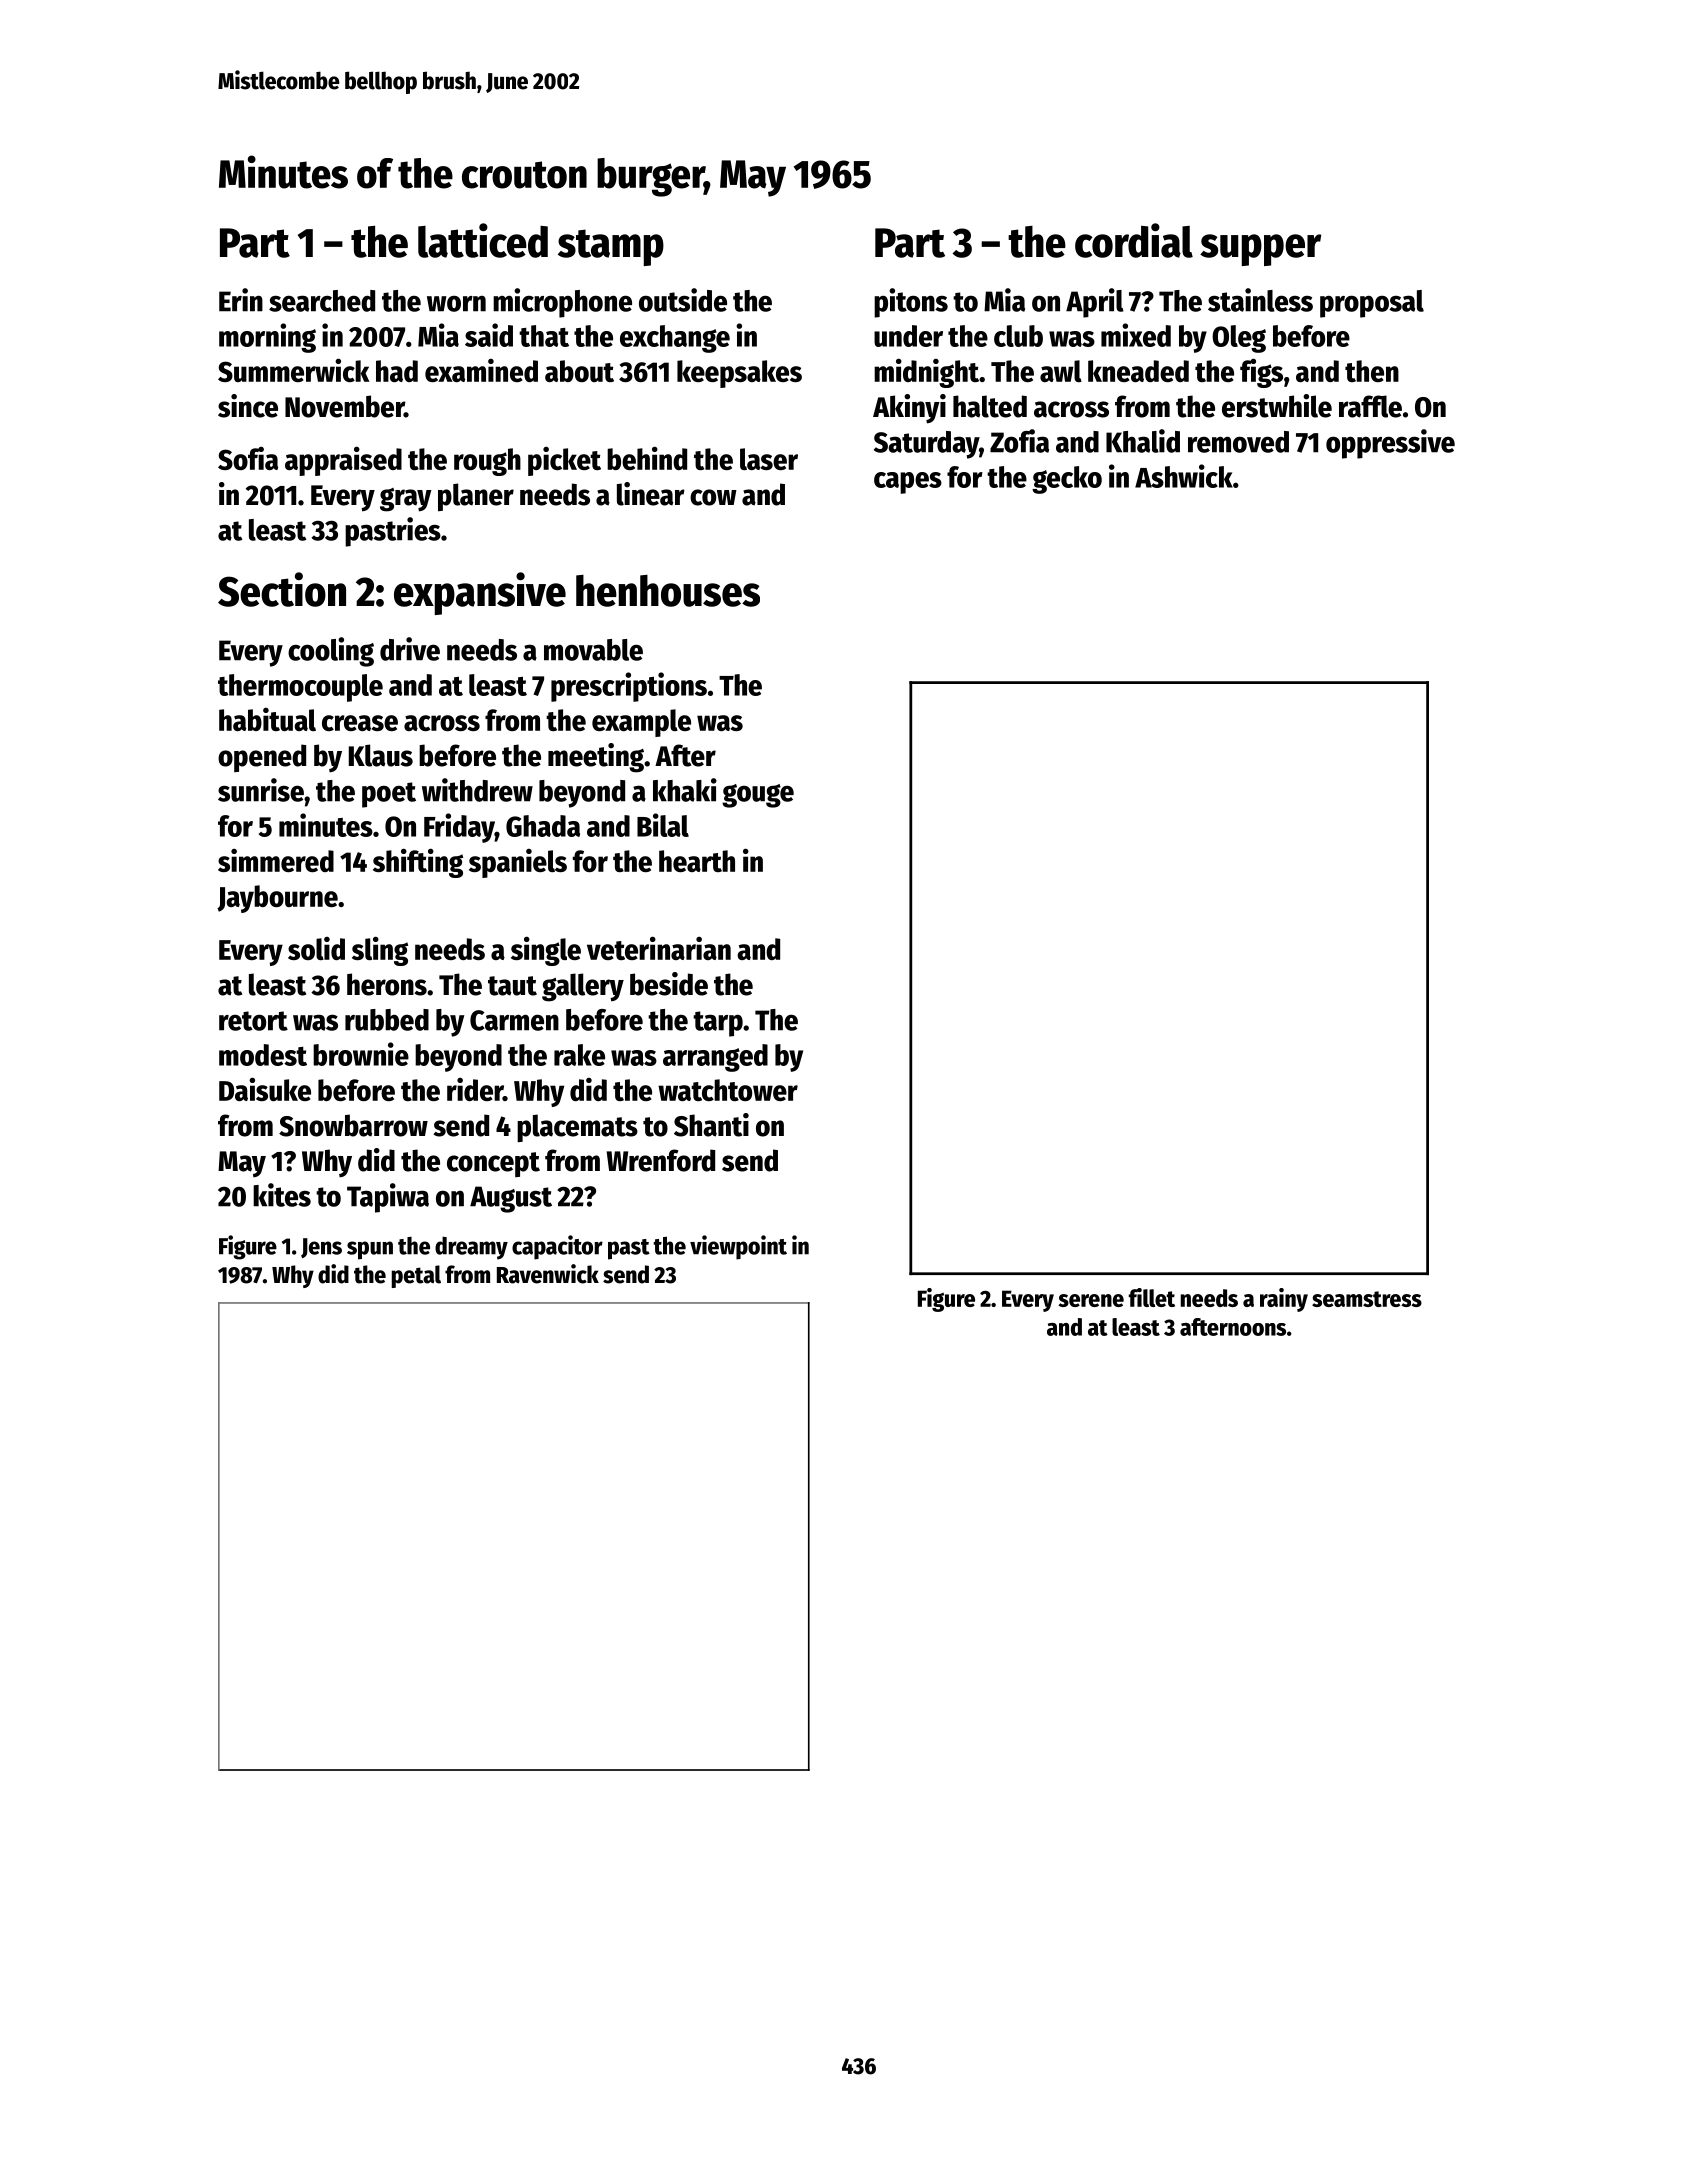 This document has height=2178, width=1683. Describe the element at coordinates (908, 483) in the document. I see `capes` at that location.
